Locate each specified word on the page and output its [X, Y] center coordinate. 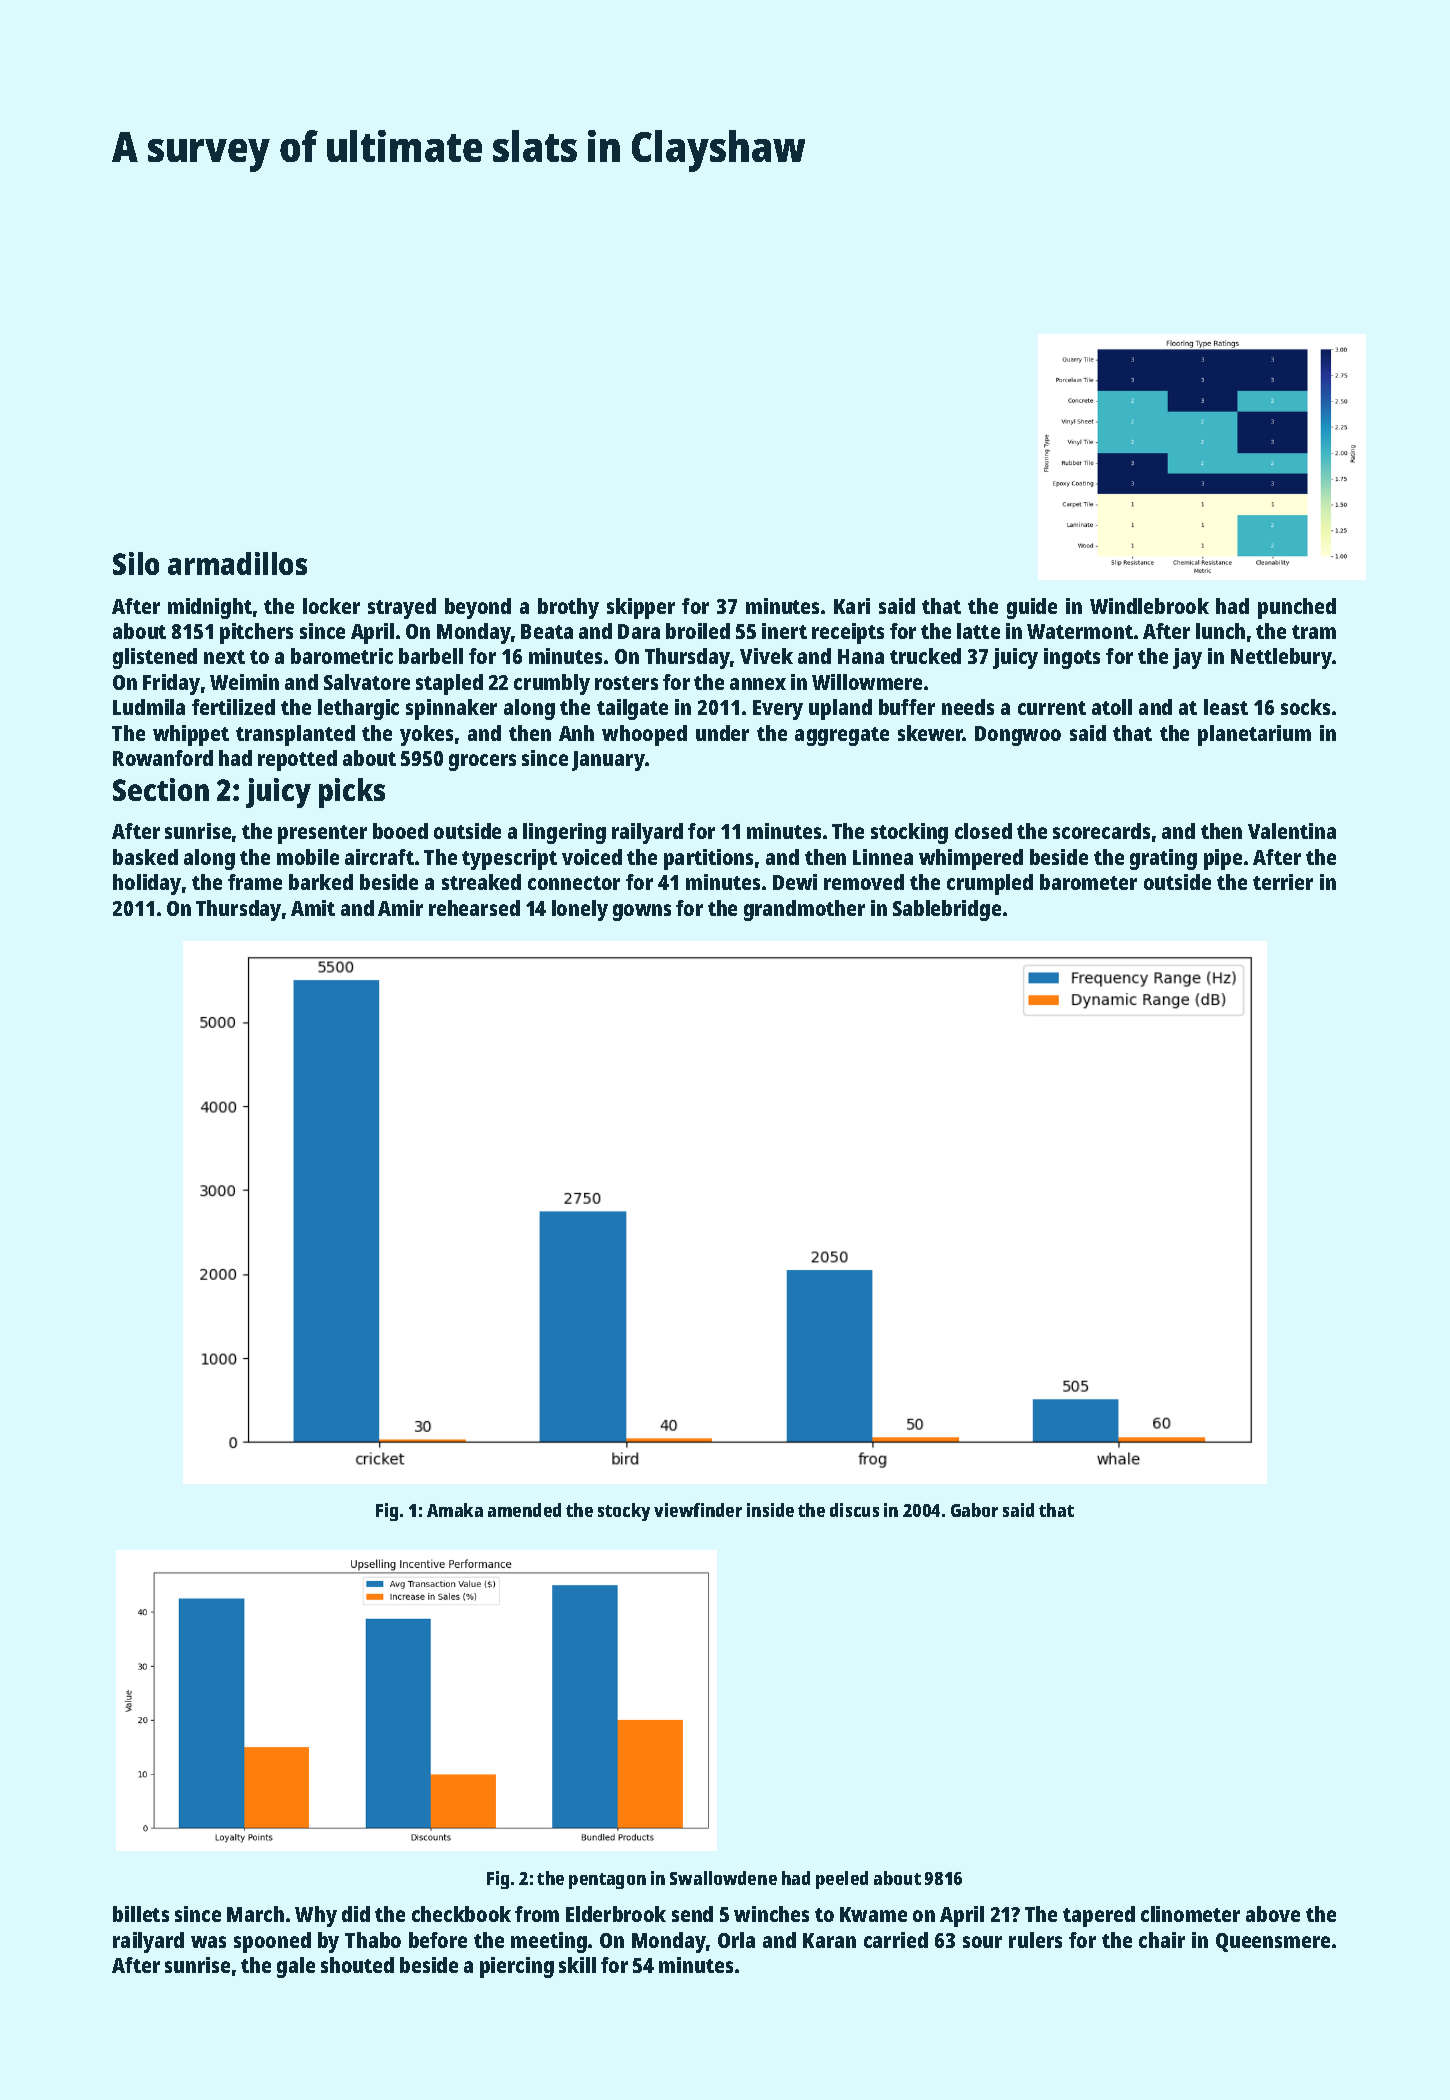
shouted [357, 1965]
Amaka [455, 1510]
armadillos [237, 563]
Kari [852, 606]
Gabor [974, 1510]
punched [1297, 608]
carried [896, 1940]
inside [770, 1510]
